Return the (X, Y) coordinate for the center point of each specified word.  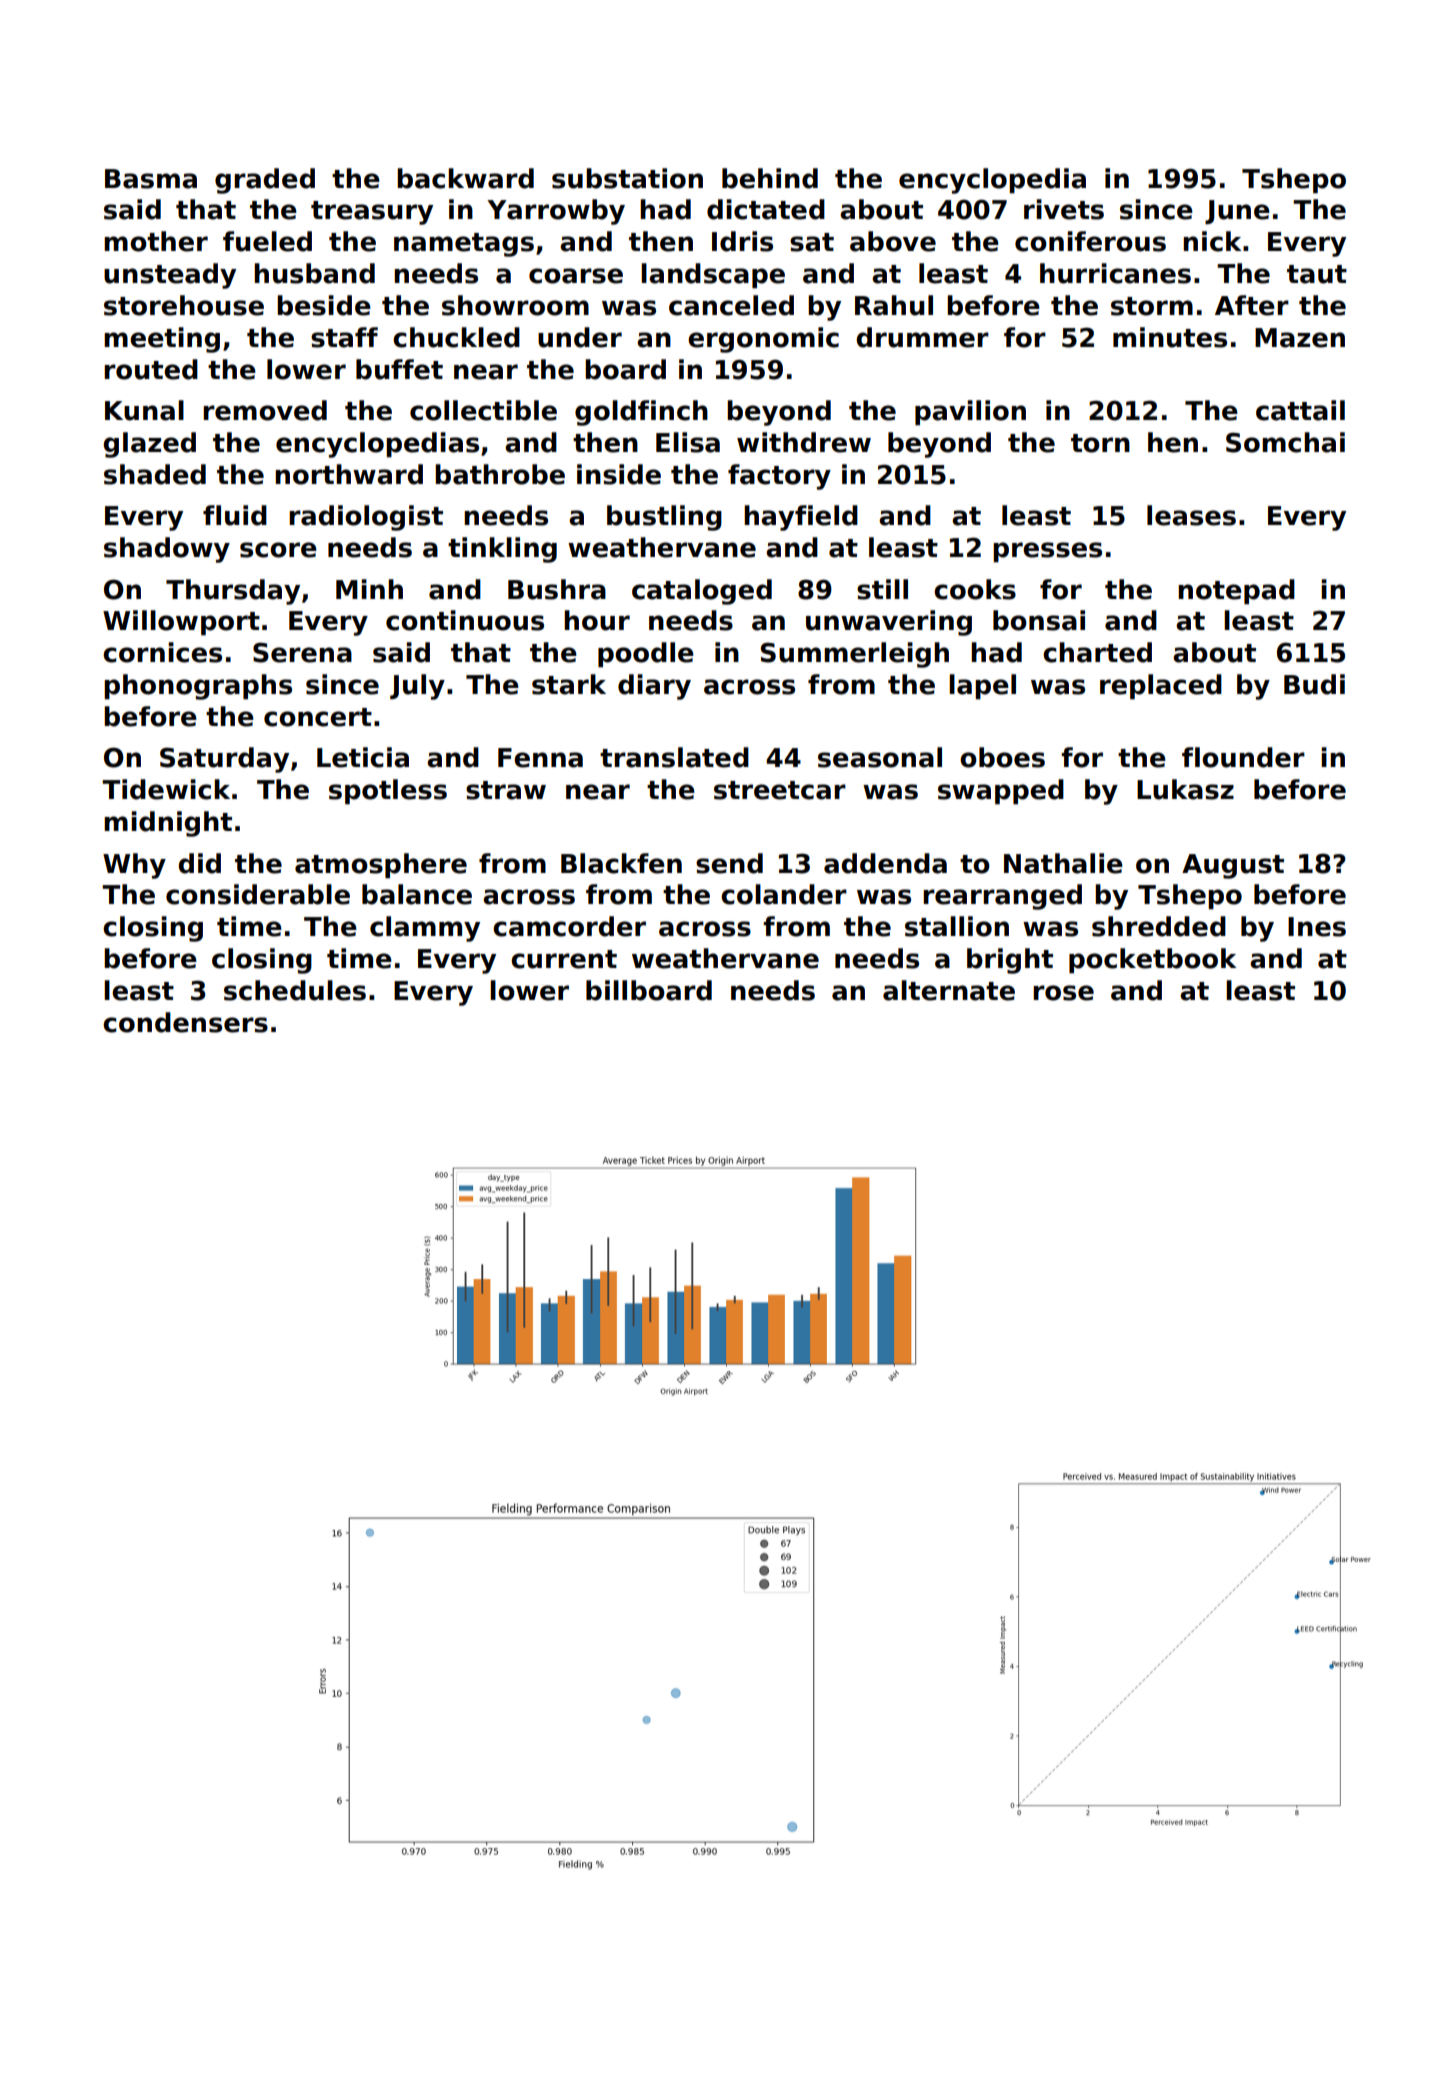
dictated (766, 209)
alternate (949, 990)
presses (1047, 552)
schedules (295, 990)
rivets (1064, 209)
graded (265, 181)
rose (1063, 993)
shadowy (167, 550)
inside (619, 474)
